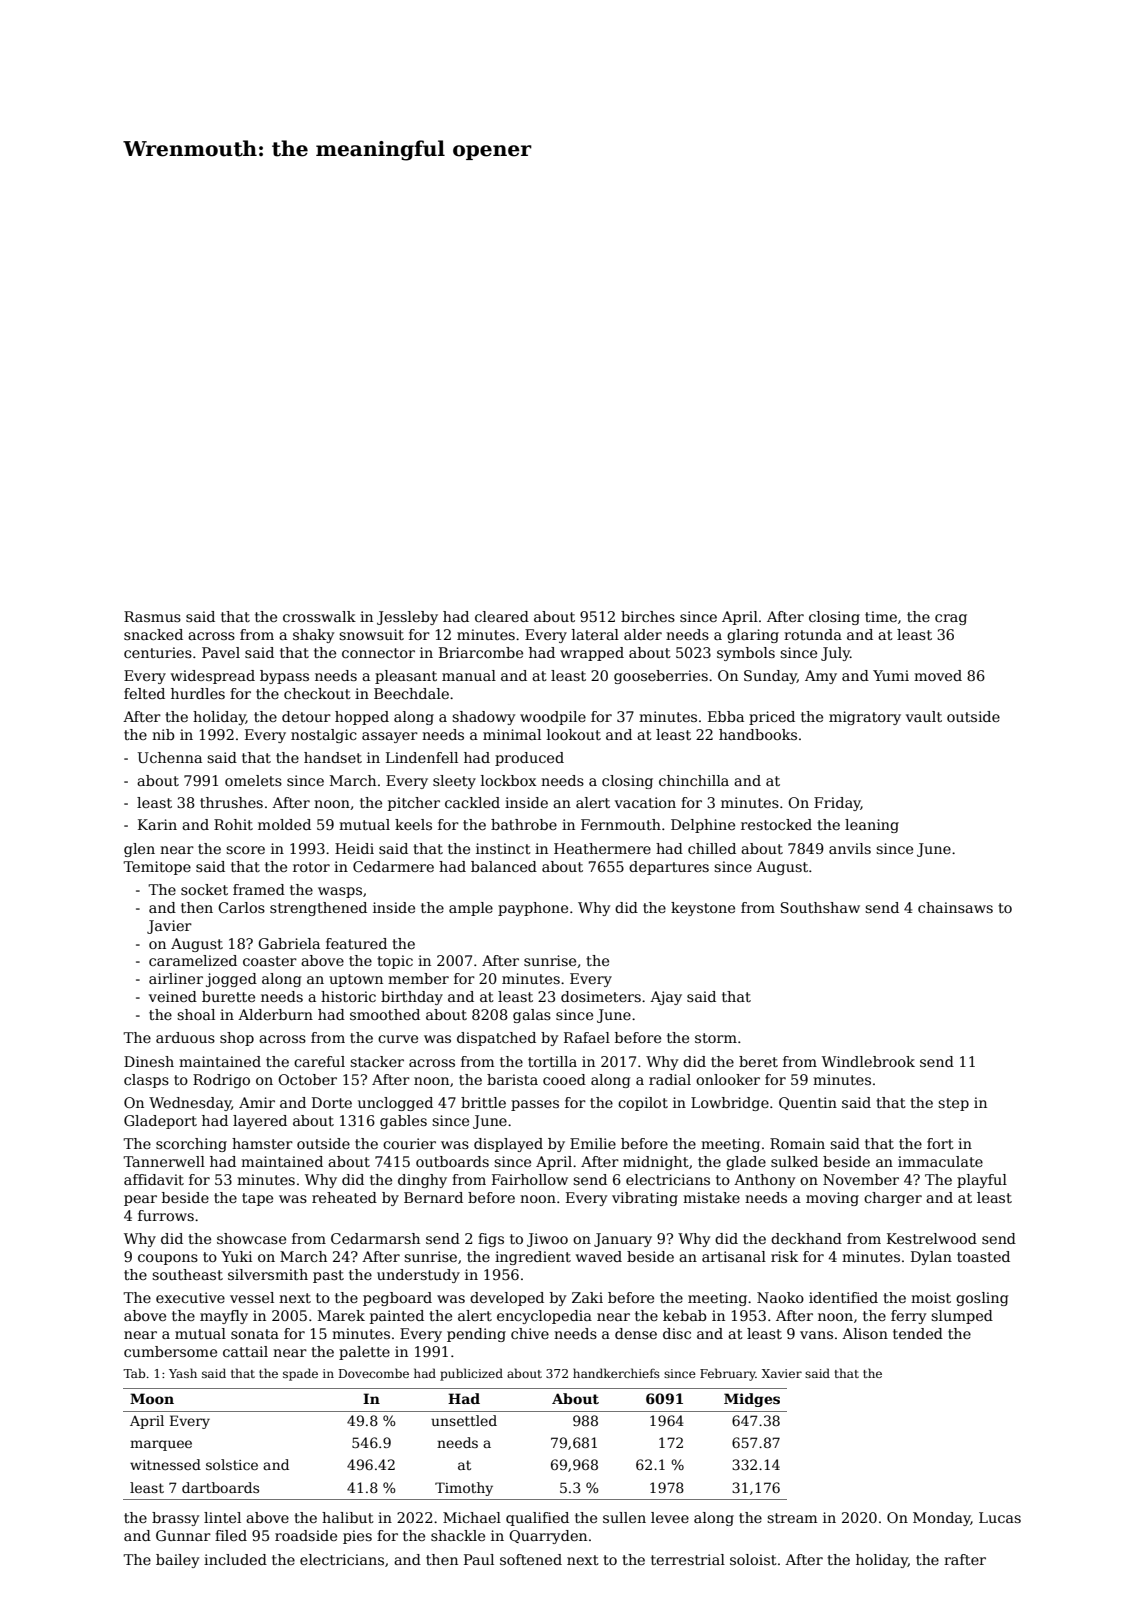  What do you see at coordinates (881, 616) in the document?
I see `time` at bounding box center [881, 616].
